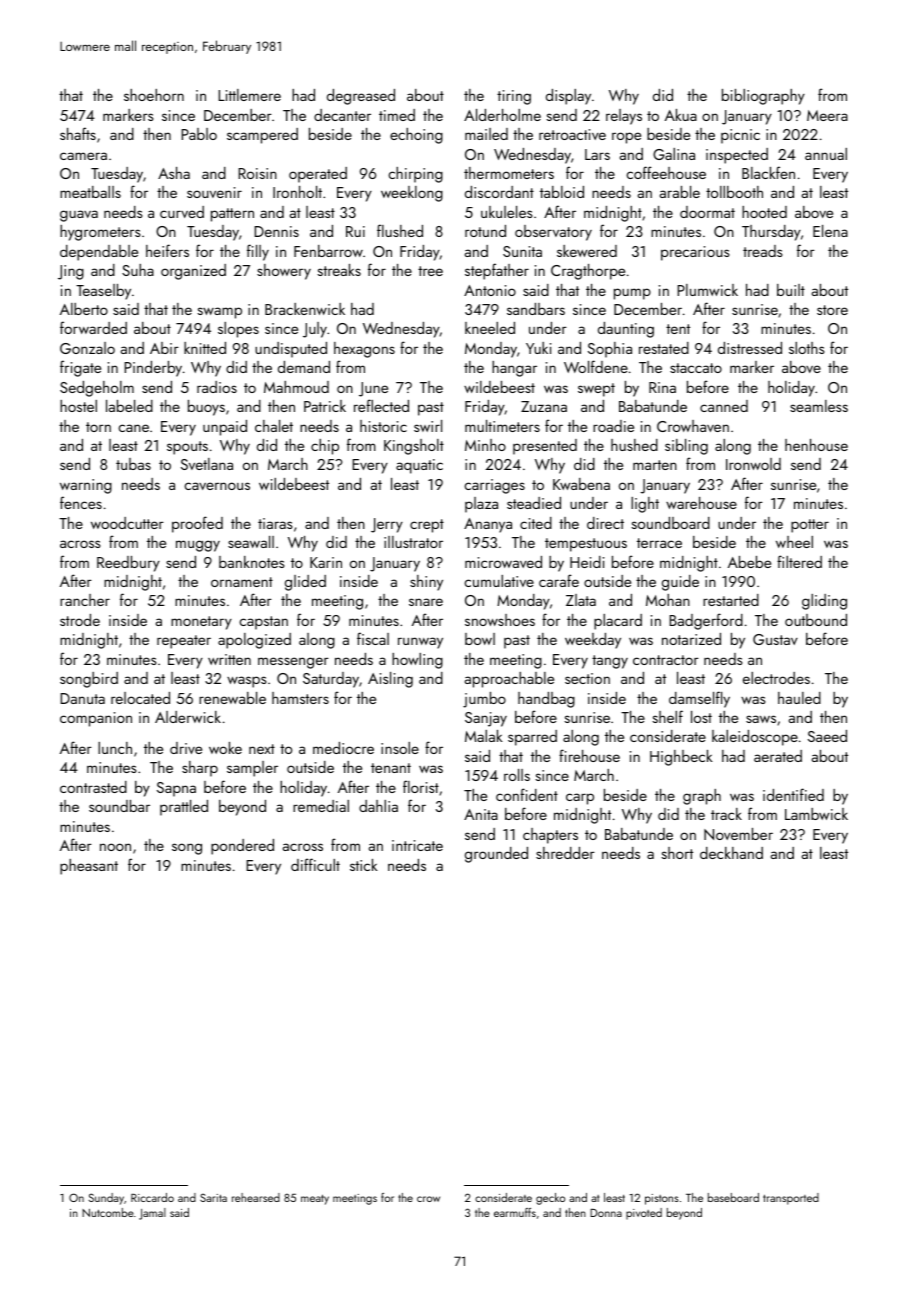 This image has width=908, height=1316. What do you see at coordinates (613, 426) in the image?
I see `roadie` at bounding box center [613, 426].
